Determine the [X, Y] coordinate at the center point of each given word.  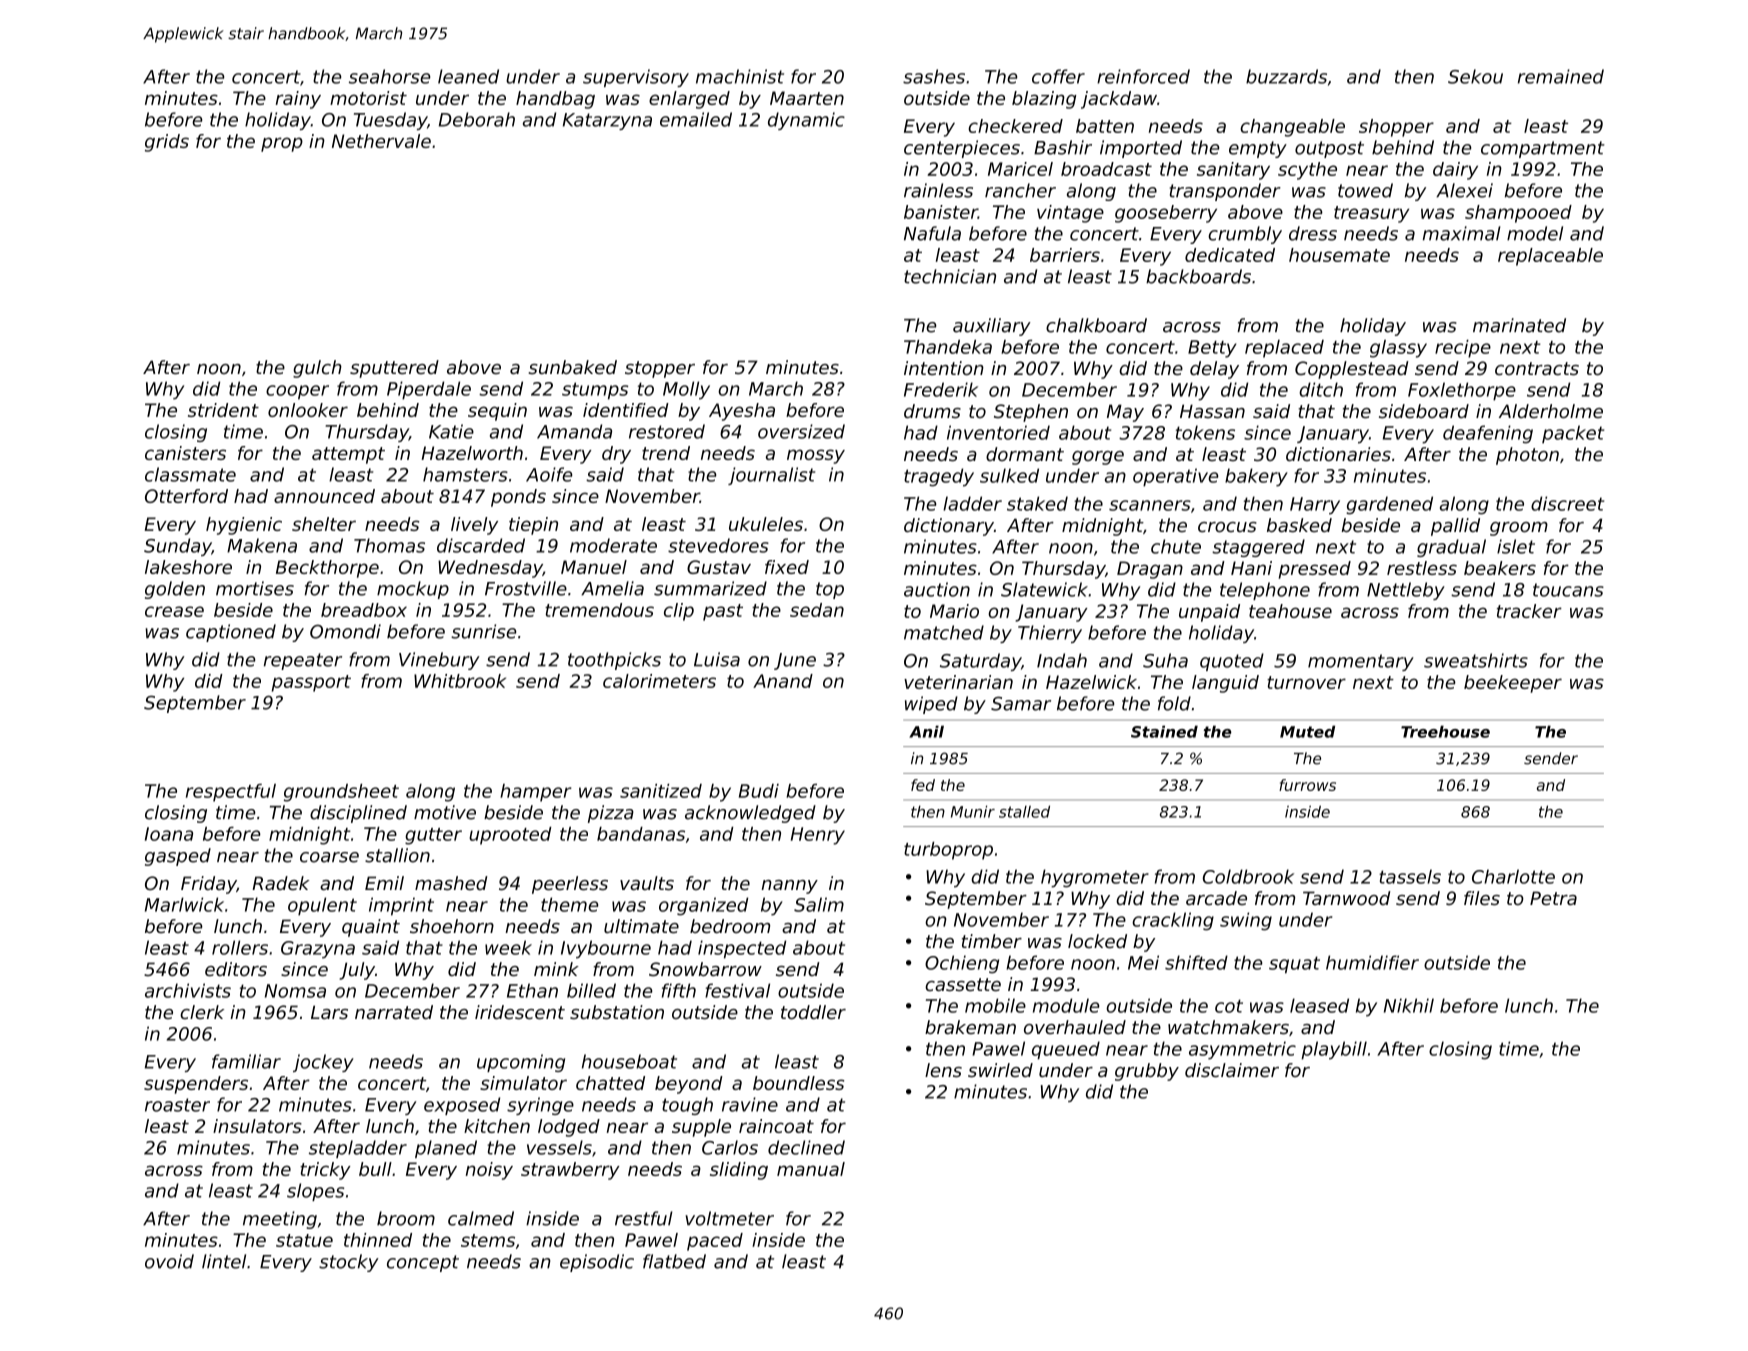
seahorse [389, 76]
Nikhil [1409, 1005]
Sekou [1475, 76]
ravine [750, 1104]
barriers [1065, 255]
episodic [597, 1263]
